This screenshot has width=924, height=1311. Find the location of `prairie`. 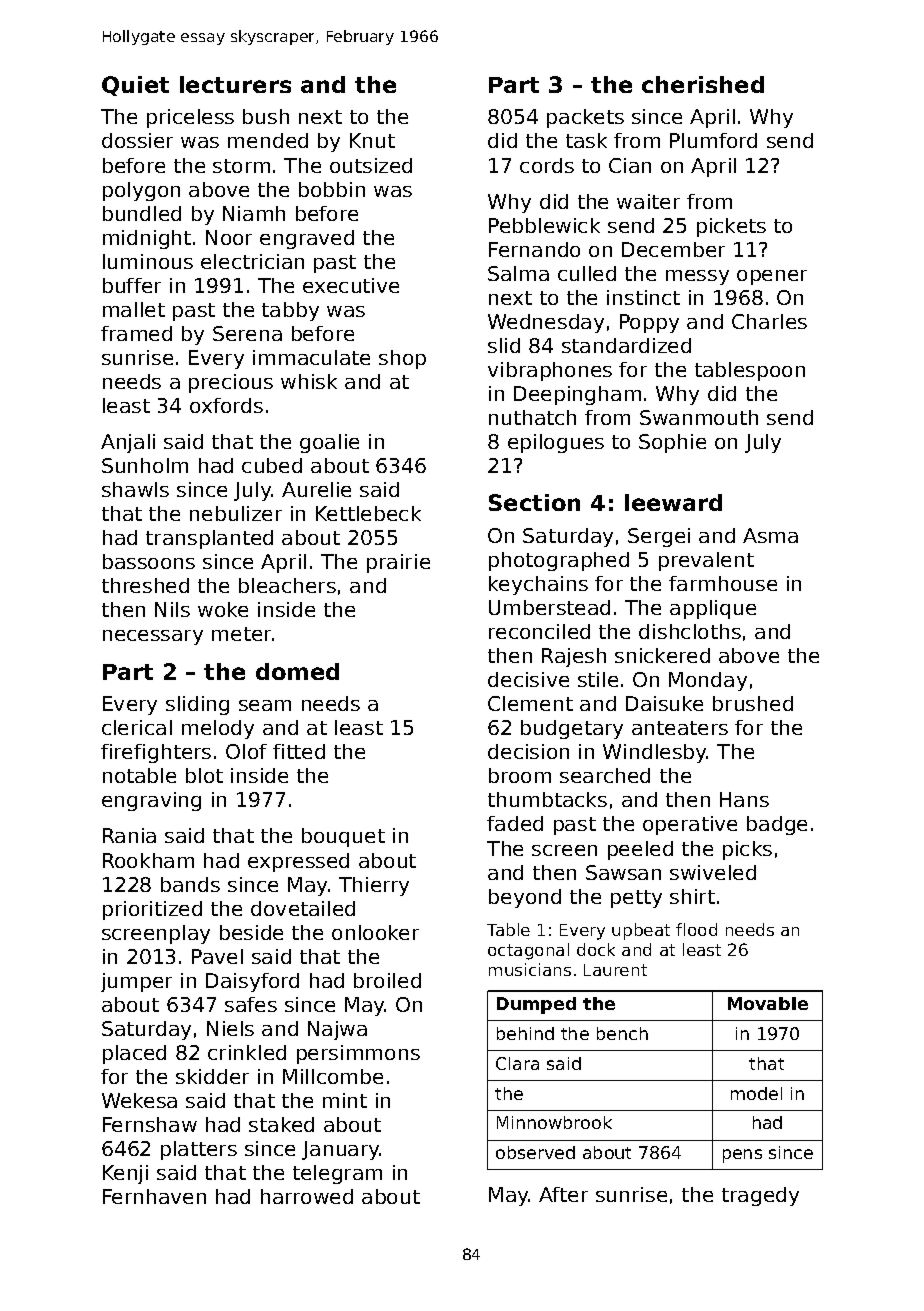

prairie is located at coordinates (398, 563).
